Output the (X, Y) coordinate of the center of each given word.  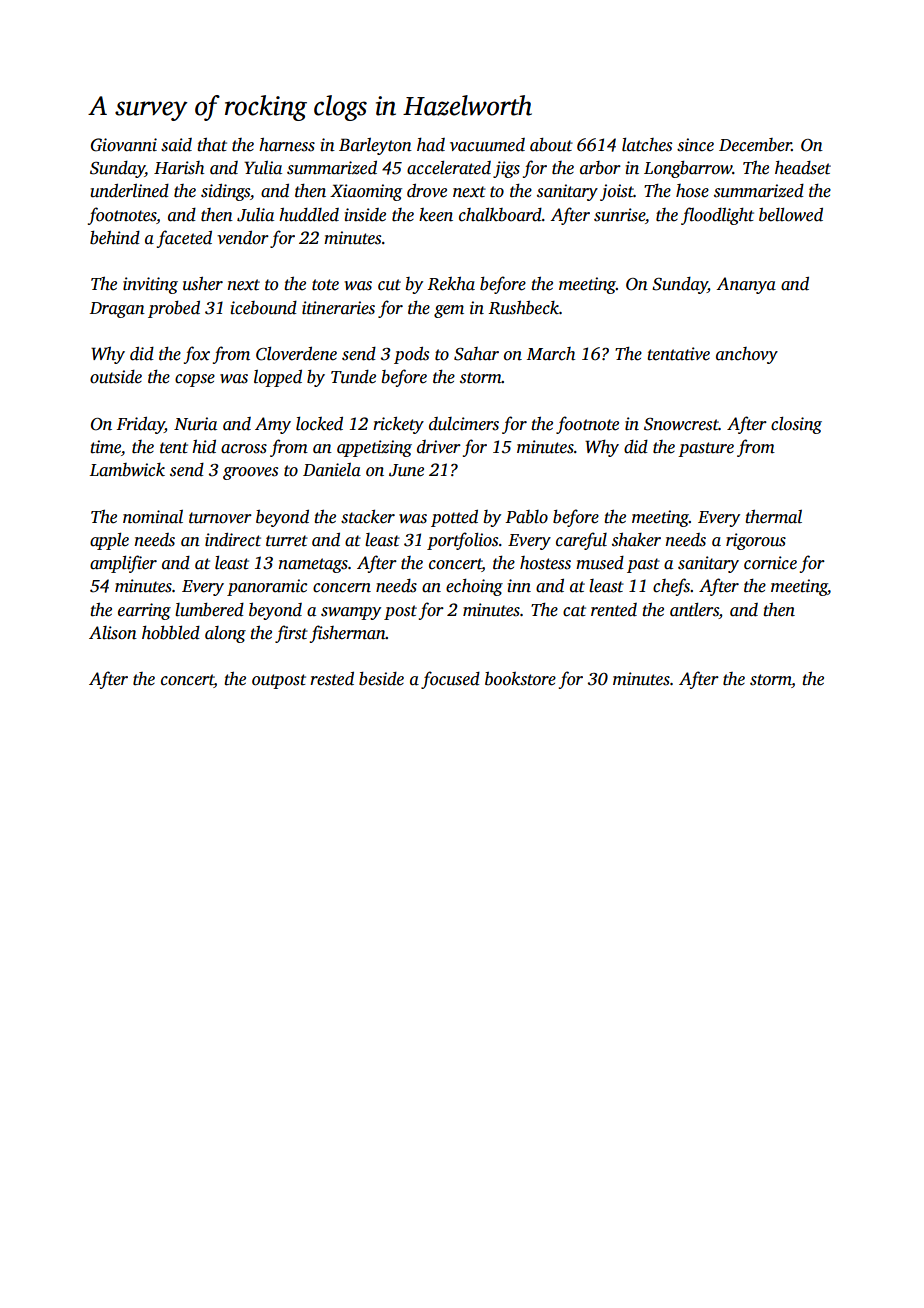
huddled (309, 215)
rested (332, 679)
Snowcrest (681, 424)
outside (116, 377)
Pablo (526, 517)
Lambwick (127, 470)
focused (450, 680)
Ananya (746, 285)
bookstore (520, 679)
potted (454, 518)
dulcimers (464, 424)
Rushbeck (523, 308)
